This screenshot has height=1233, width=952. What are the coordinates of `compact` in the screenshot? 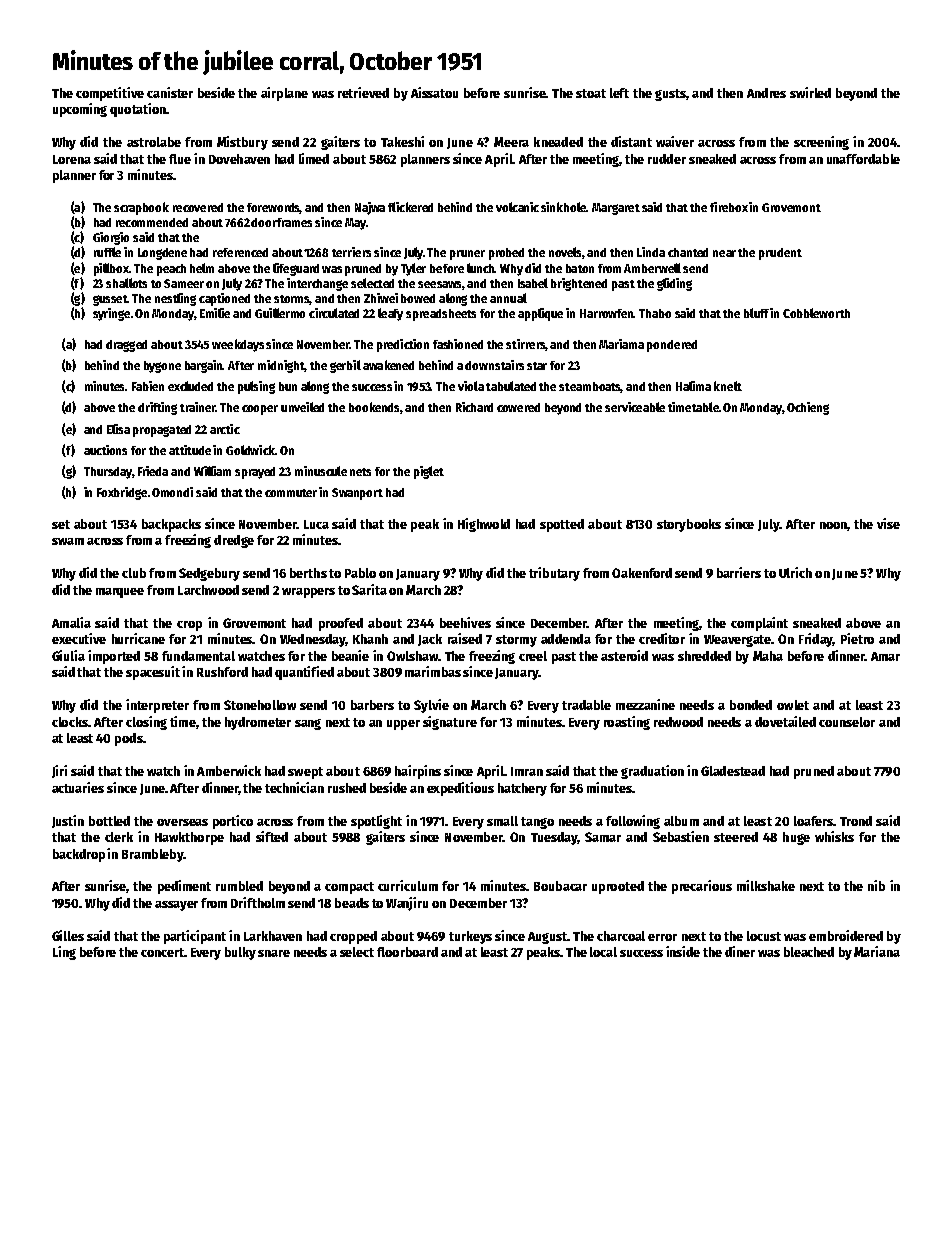 It's located at (349, 888).
